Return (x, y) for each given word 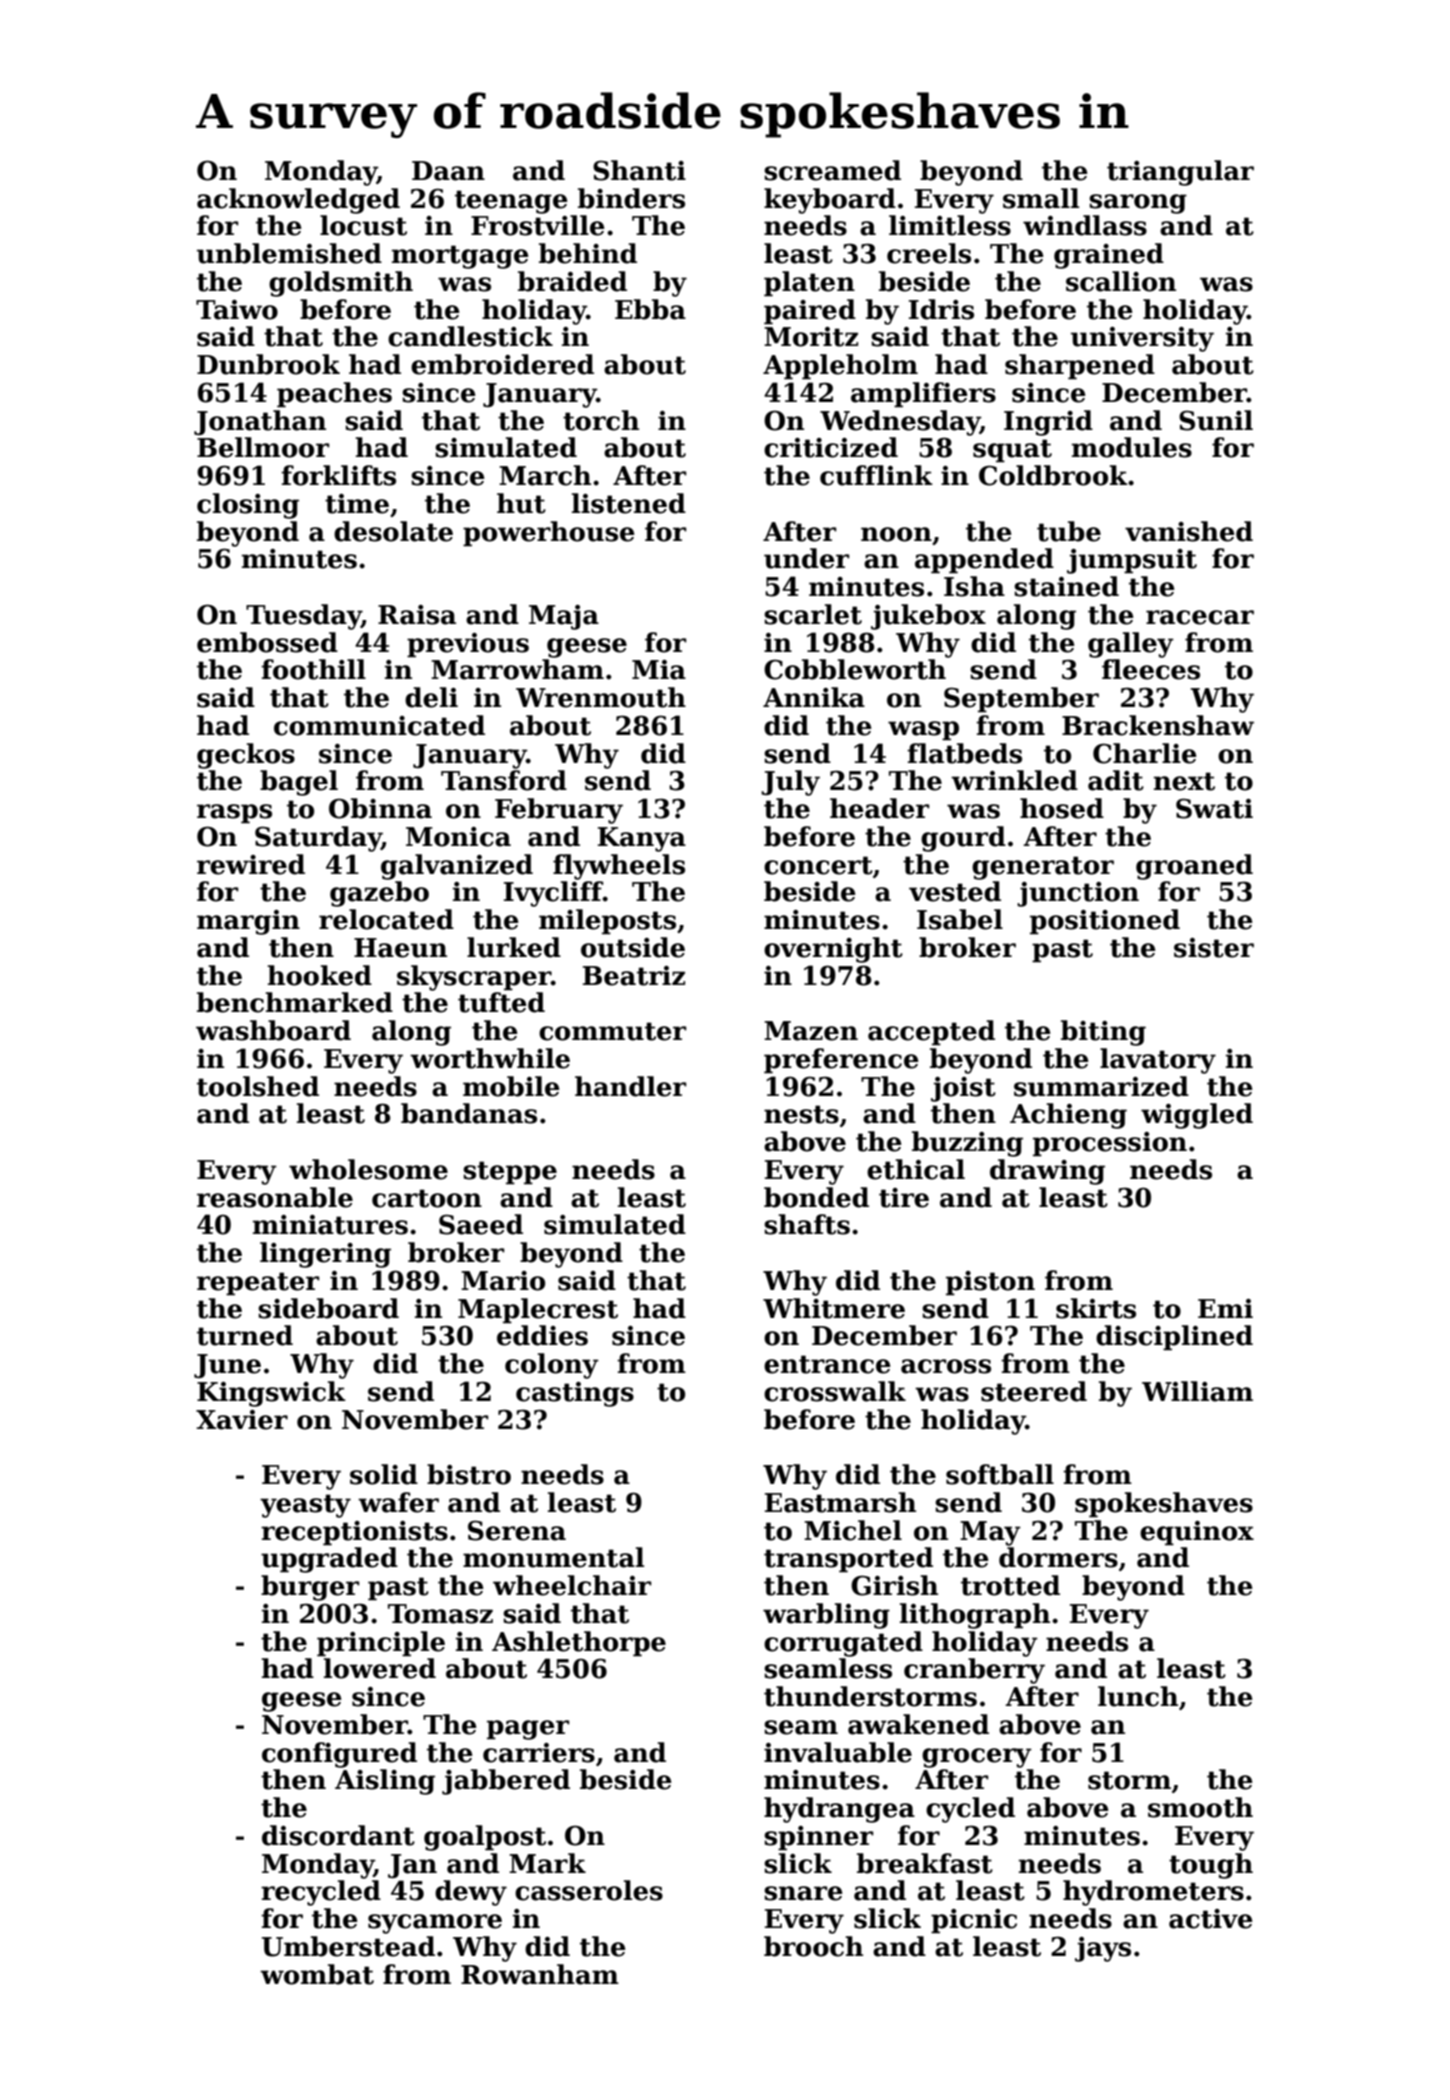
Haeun (400, 948)
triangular (1180, 173)
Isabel (960, 919)
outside (633, 947)
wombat (317, 1974)
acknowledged (298, 201)
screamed (832, 170)
